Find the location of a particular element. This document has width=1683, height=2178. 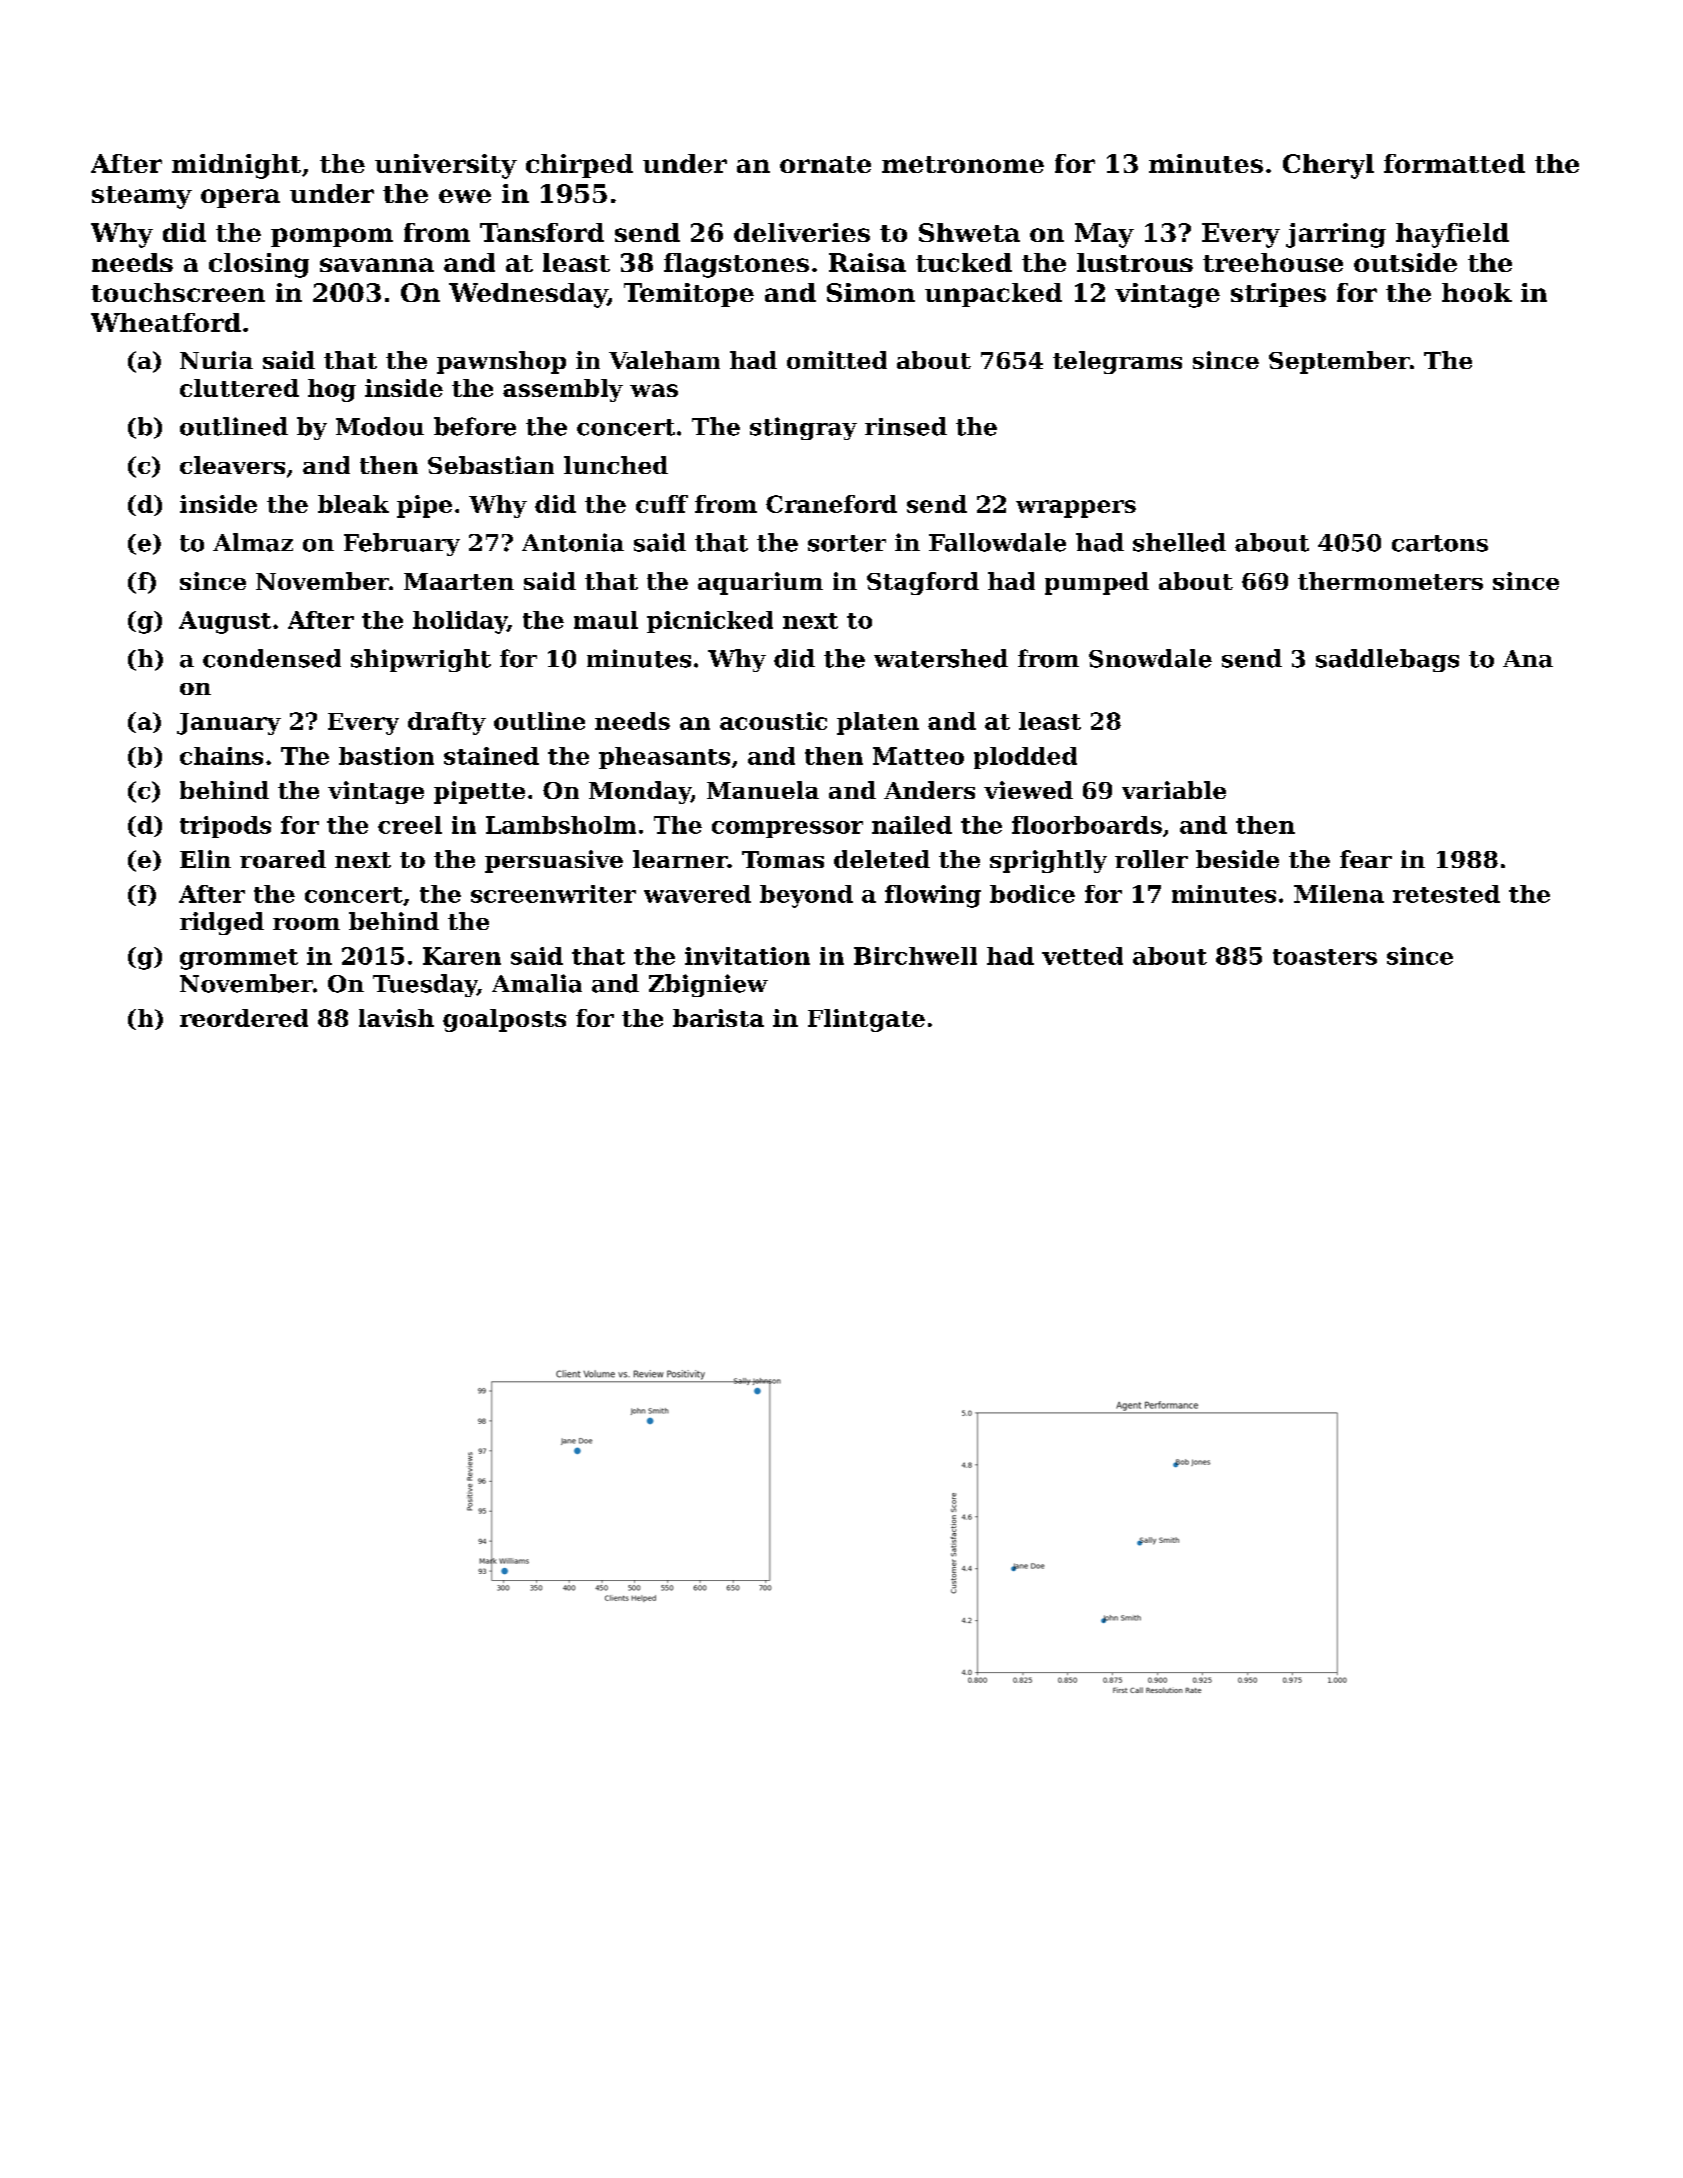

pawnshop is located at coordinates (501, 362).
